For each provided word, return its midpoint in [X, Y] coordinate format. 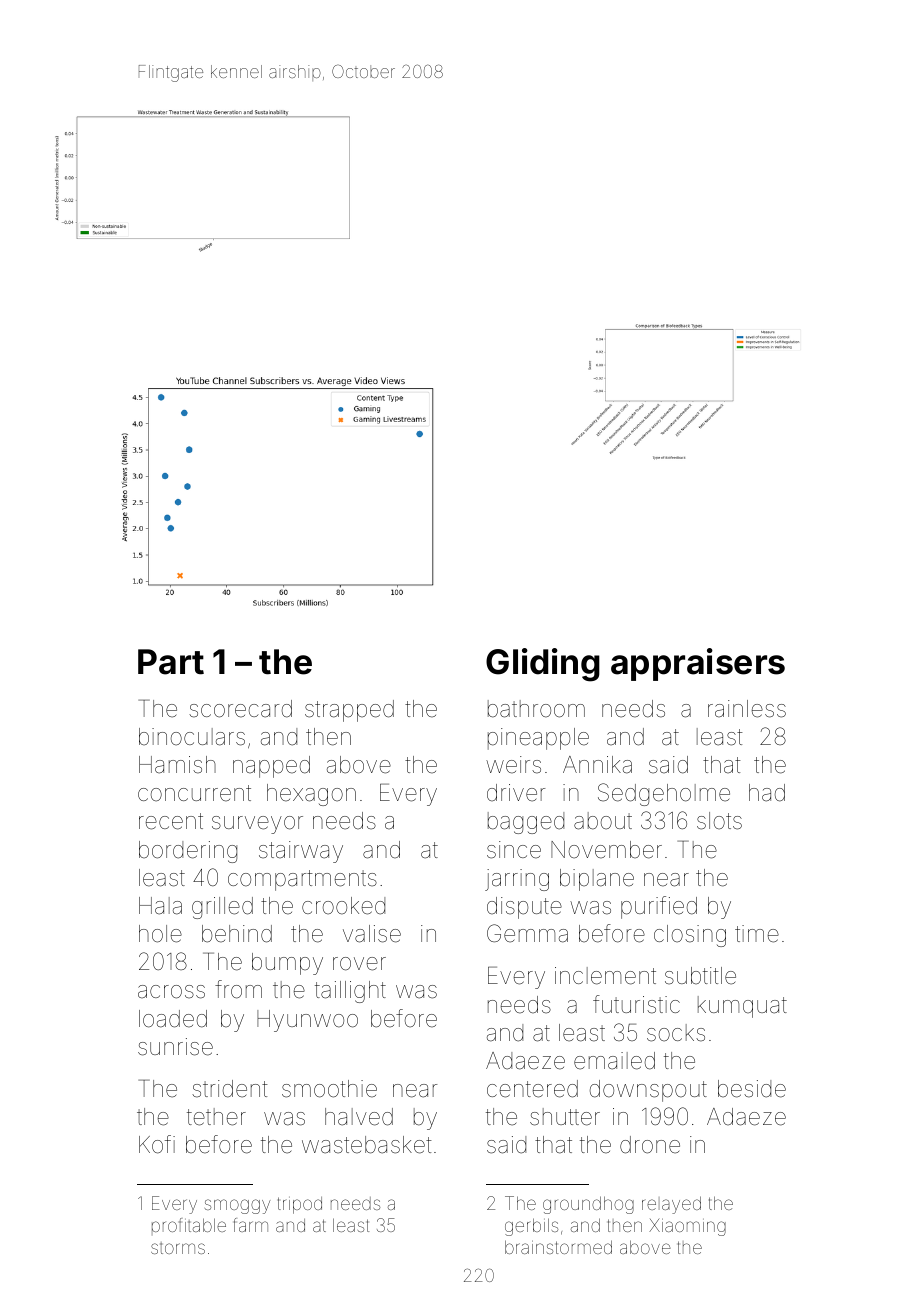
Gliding [543, 665]
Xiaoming [687, 1227]
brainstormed [558, 1247]
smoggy [237, 1206]
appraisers [698, 664]
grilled [222, 908]
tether [216, 1117]
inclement [605, 976]
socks [676, 1033]
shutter [565, 1117]
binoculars [192, 737]
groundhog [588, 1205]
